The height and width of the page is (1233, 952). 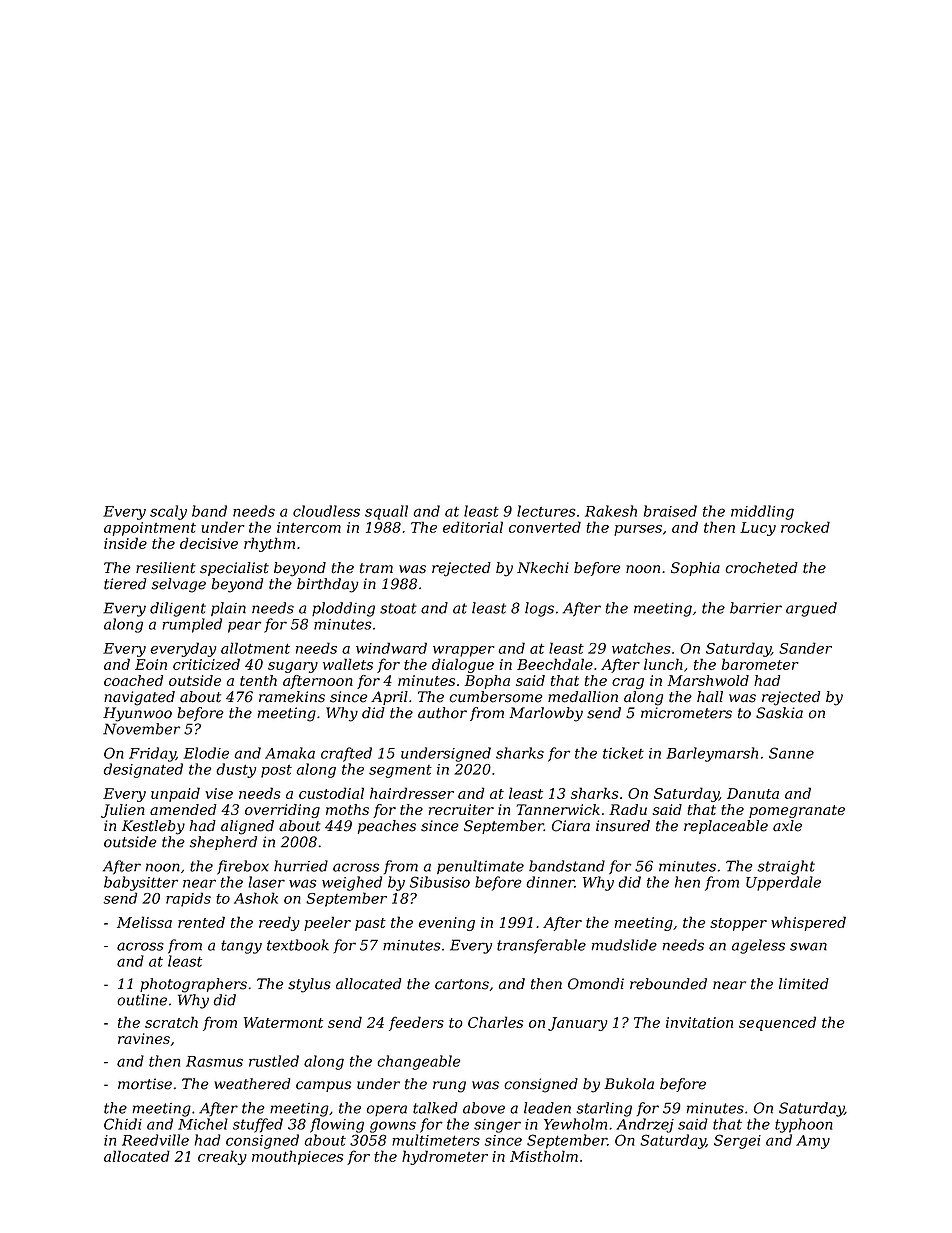 I want to click on Mistholm, so click(x=544, y=1156).
